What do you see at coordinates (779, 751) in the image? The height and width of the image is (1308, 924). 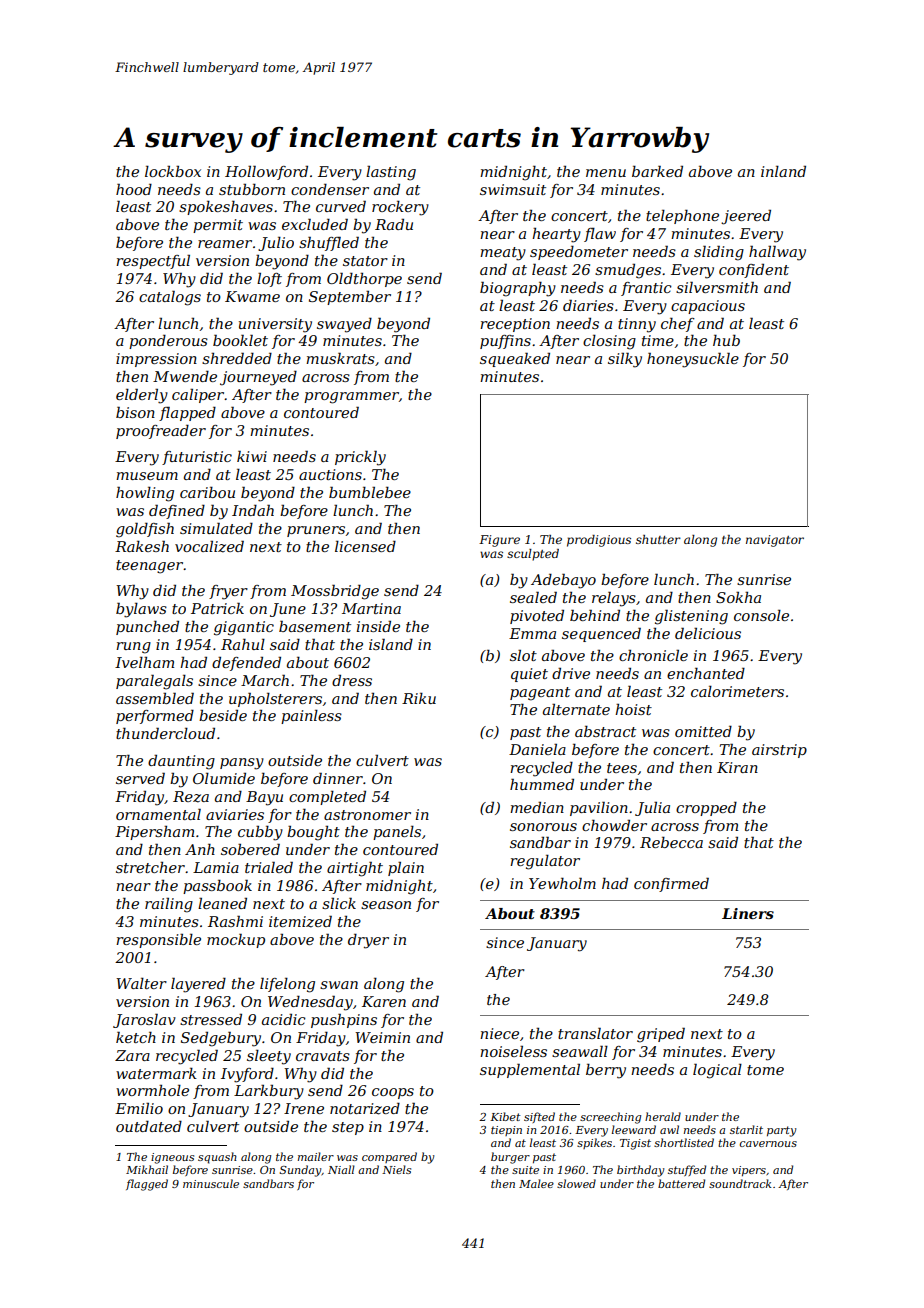 I see `airstrip` at bounding box center [779, 751].
